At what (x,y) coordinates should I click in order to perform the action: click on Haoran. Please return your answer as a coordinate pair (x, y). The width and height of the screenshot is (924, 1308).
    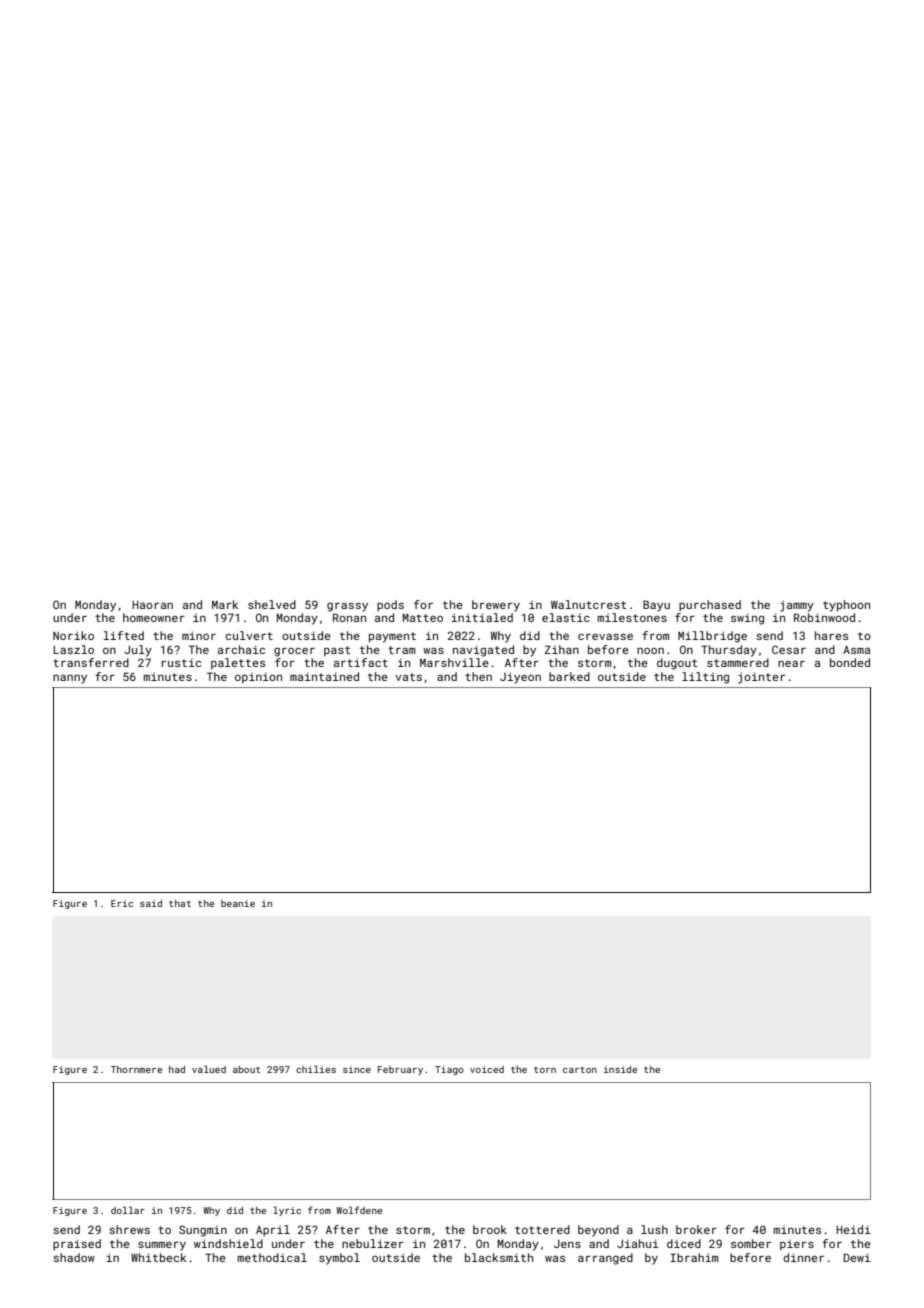
    Looking at the image, I should click on (152, 605).
